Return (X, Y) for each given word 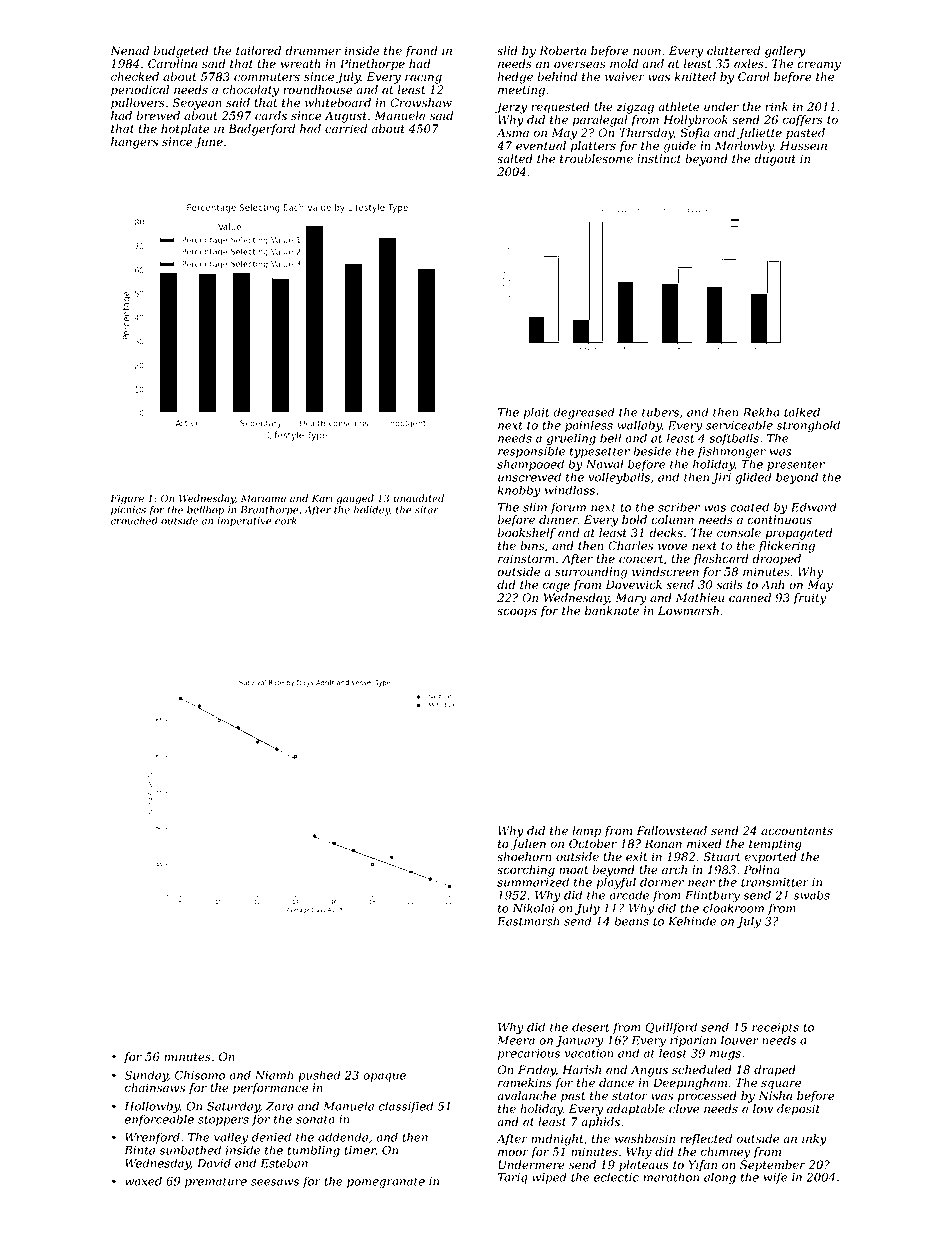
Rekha (761, 412)
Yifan (703, 1166)
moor (513, 1152)
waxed (143, 1181)
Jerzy (511, 108)
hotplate (185, 130)
